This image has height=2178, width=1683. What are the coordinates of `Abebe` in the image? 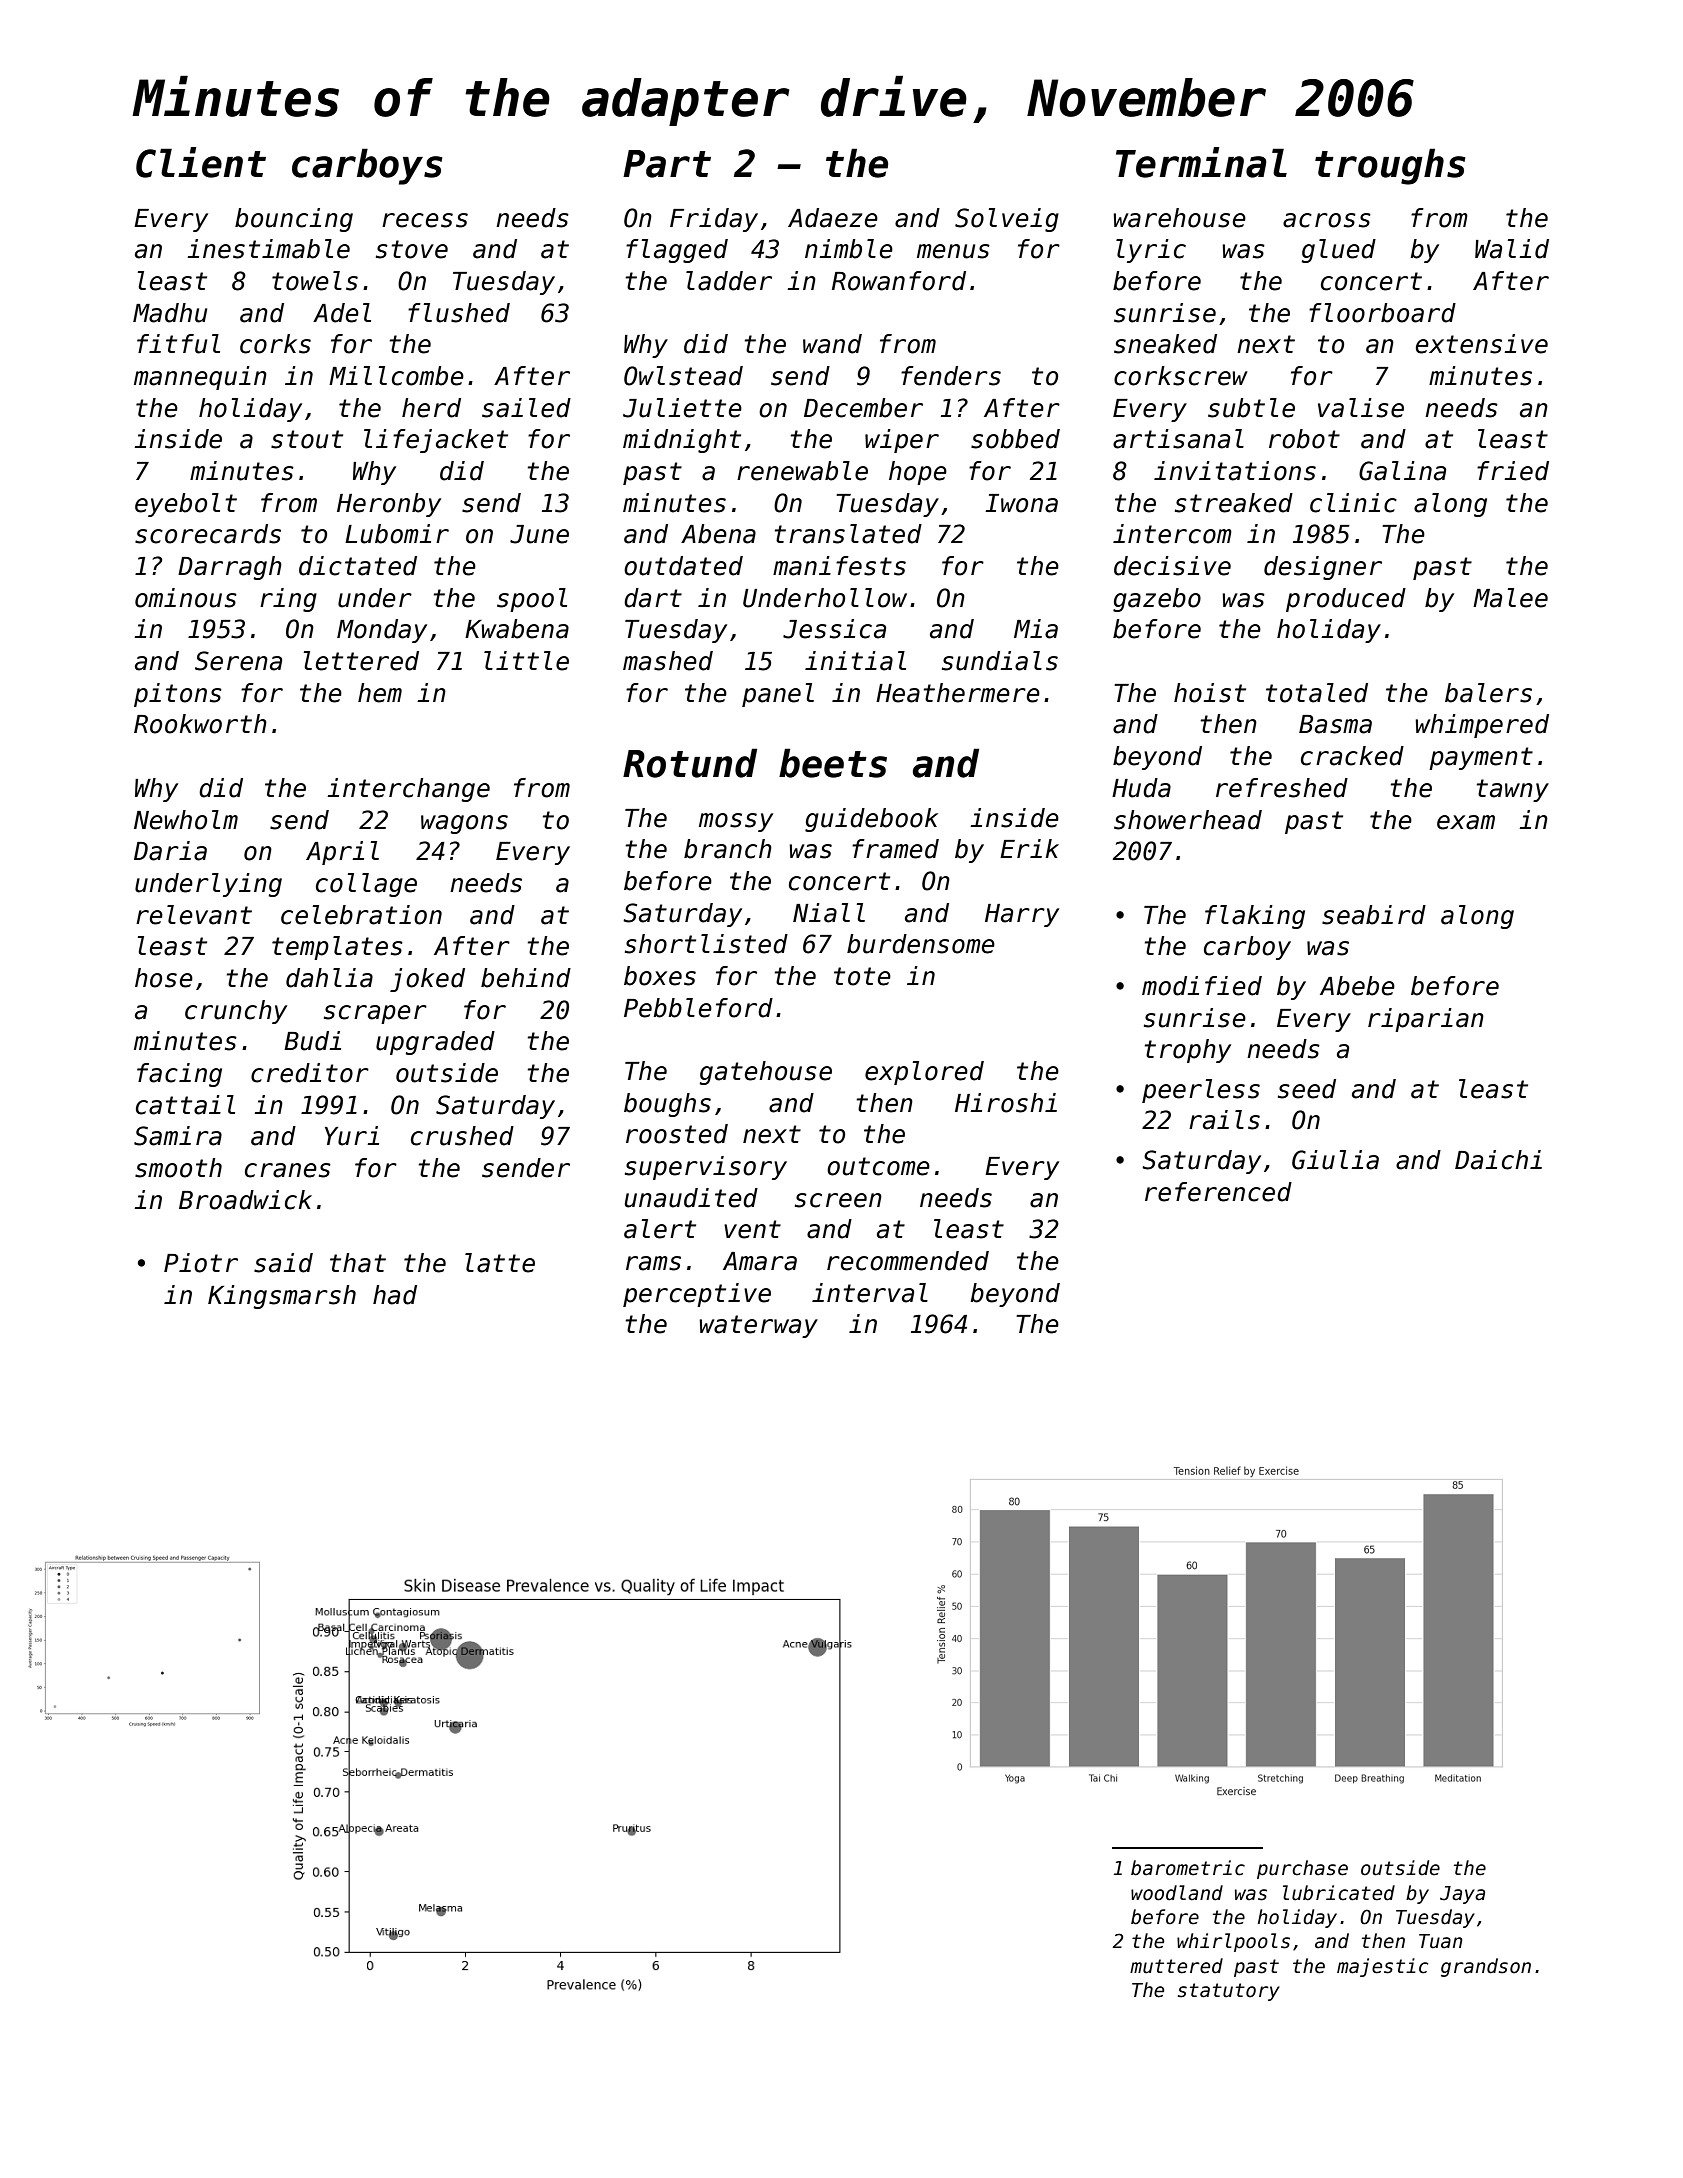 It's located at (1357, 986).
